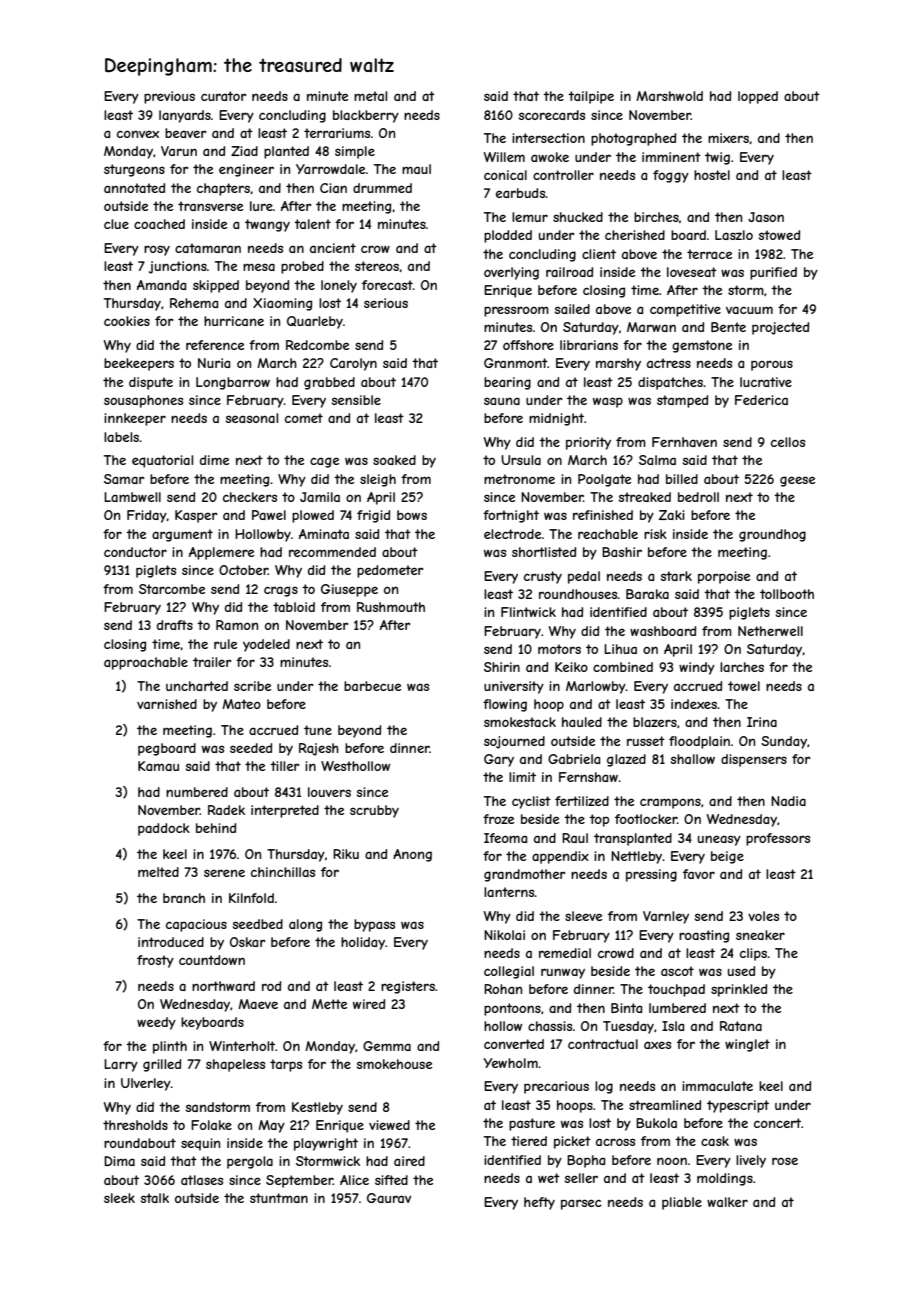  What do you see at coordinates (134, 170) in the screenshot?
I see `sturgeons` at bounding box center [134, 170].
